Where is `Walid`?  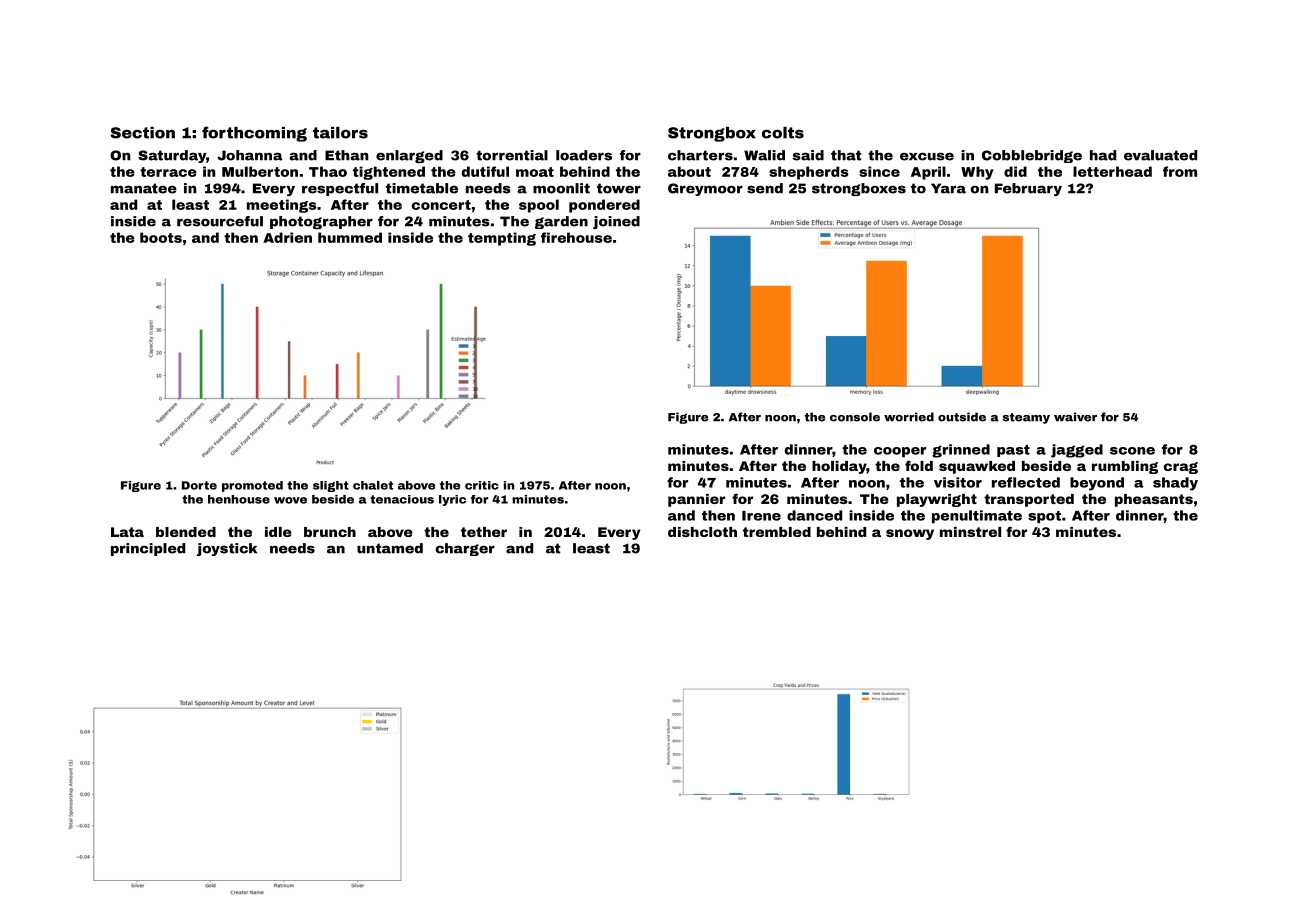 Walid is located at coordinates (764, 155).
